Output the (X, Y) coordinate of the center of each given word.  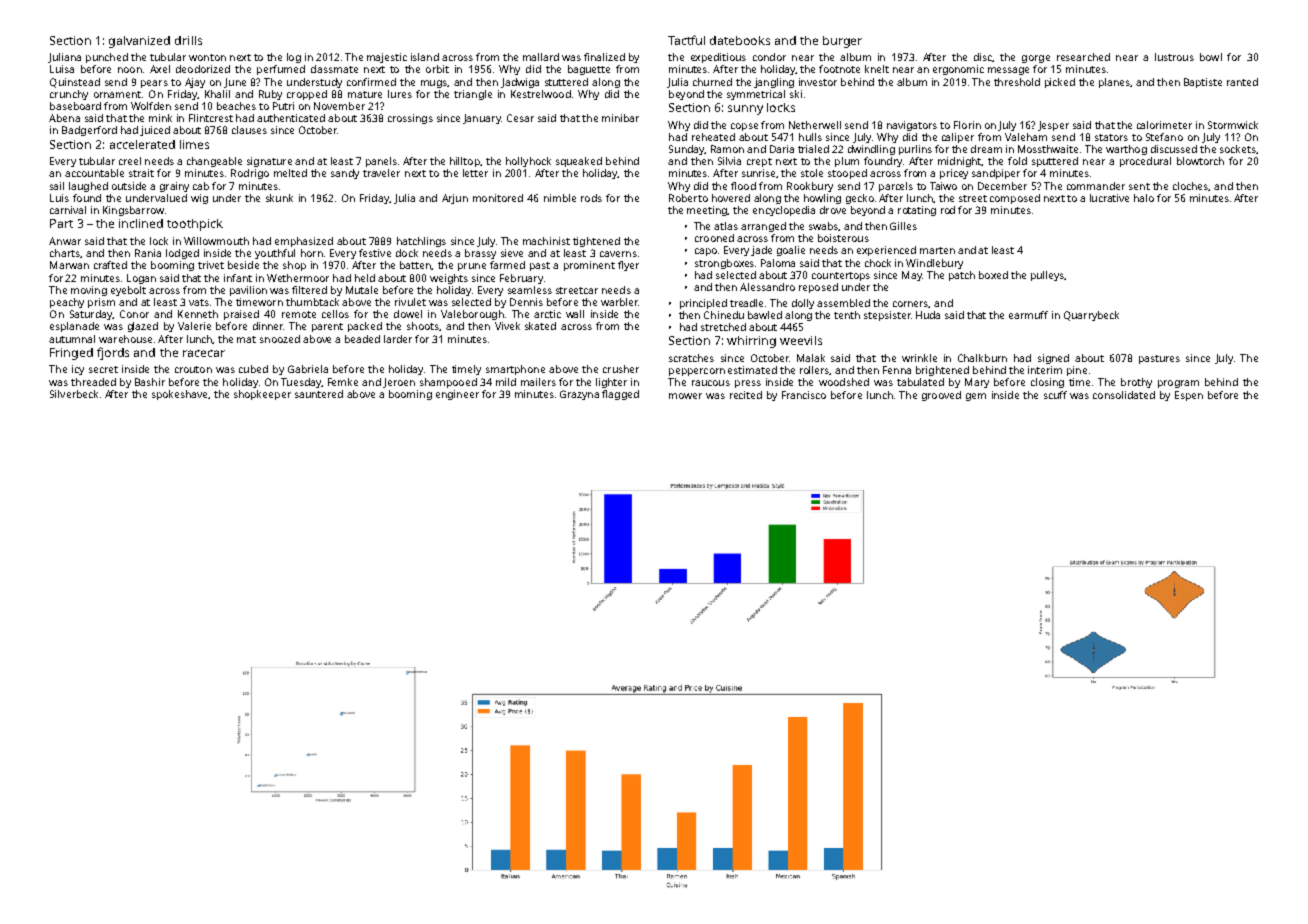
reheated (713, 137)
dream (986, 149)
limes (194, 144)
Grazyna (579, 395)
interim (1045, 370)
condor (769, 57)
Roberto (688, 198)
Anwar (65, 241)
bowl (1211, 57)
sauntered (319, 394)
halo (1144, 198)
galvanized (139, 42)
